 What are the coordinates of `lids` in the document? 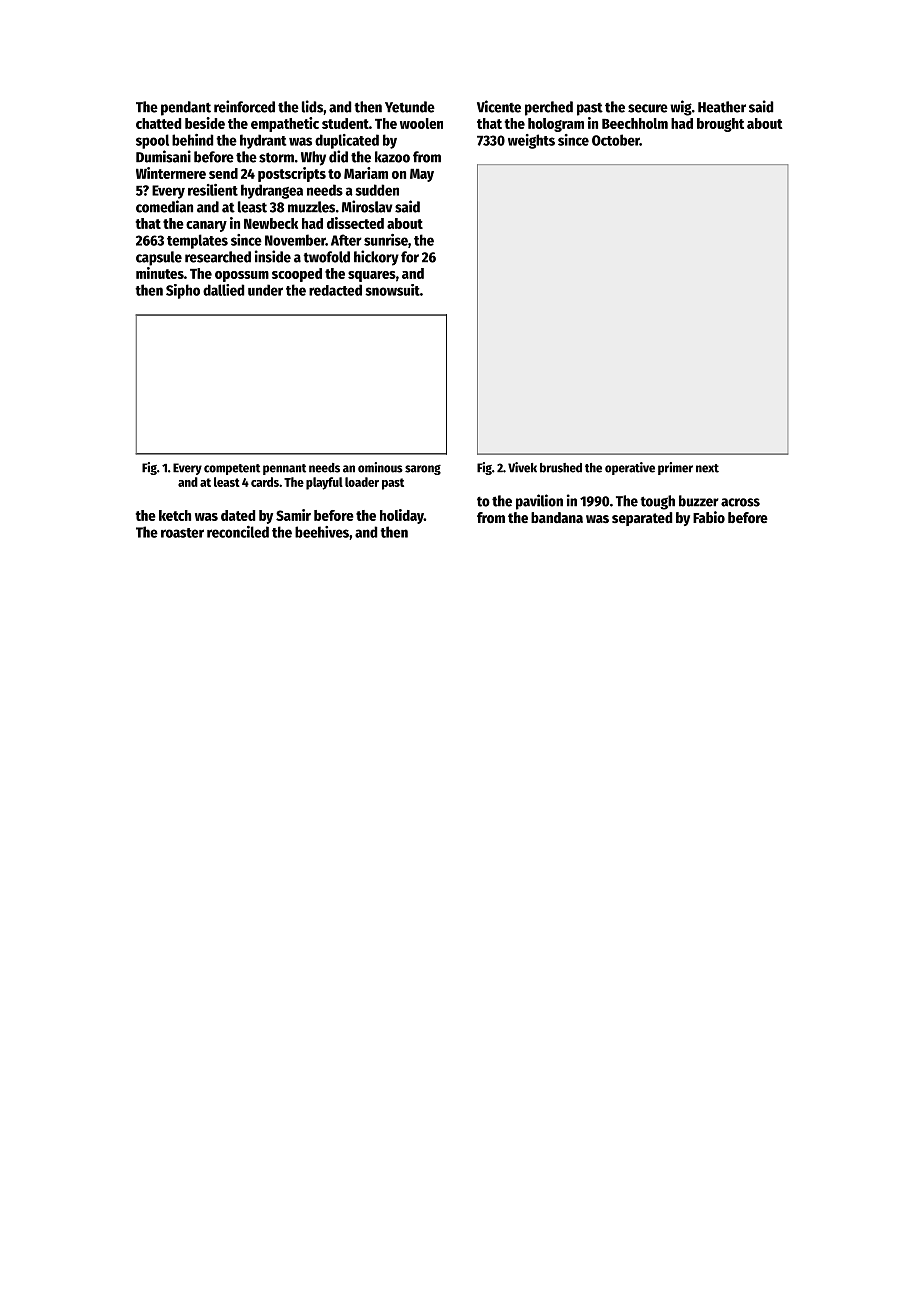 It's located at (312, 106).
